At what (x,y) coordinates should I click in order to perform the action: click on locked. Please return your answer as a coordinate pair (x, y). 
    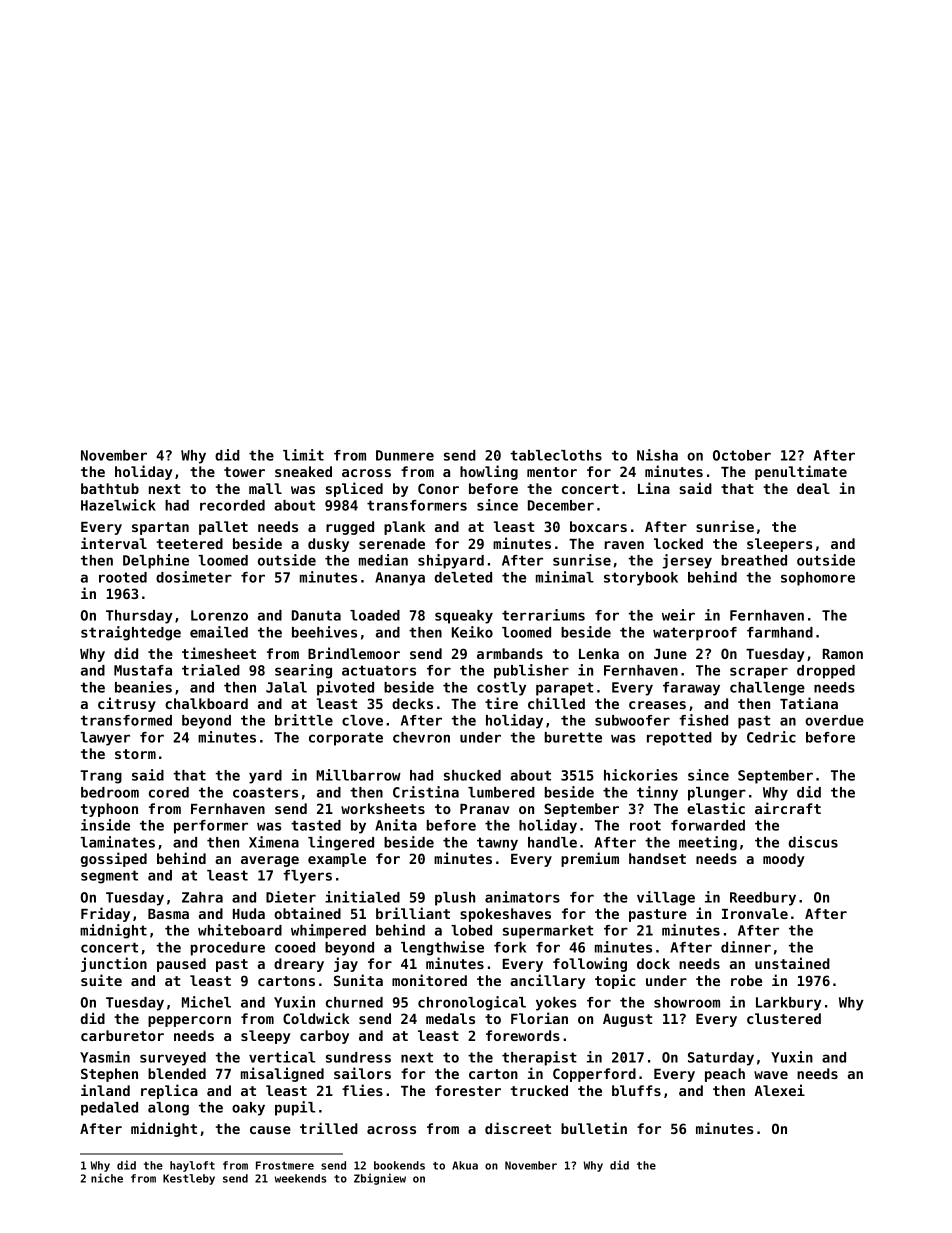
    Looking at the image, I should click on (678, 543).
